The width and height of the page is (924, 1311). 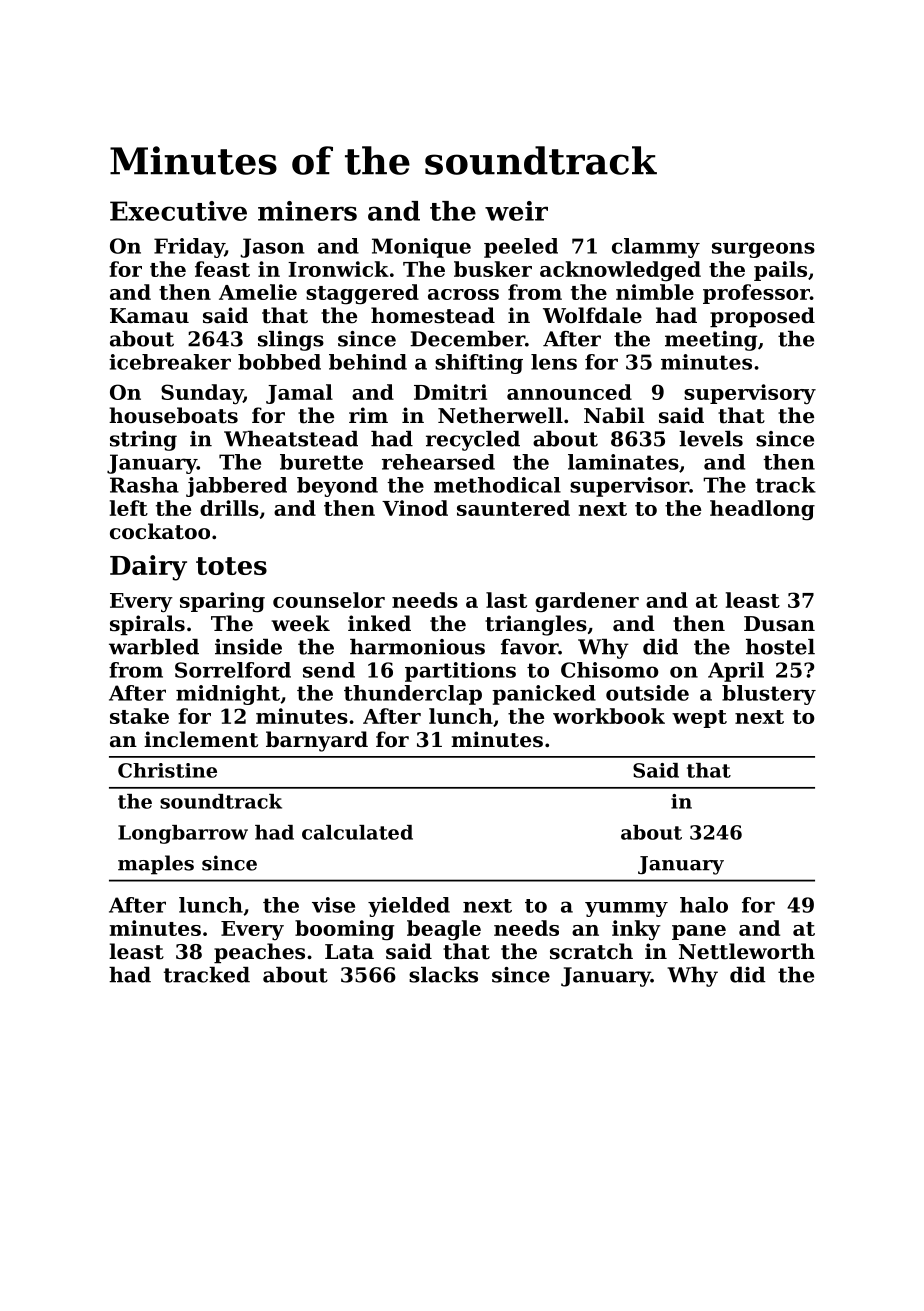 I want to click on meeting, so click(x=711, y=341).
